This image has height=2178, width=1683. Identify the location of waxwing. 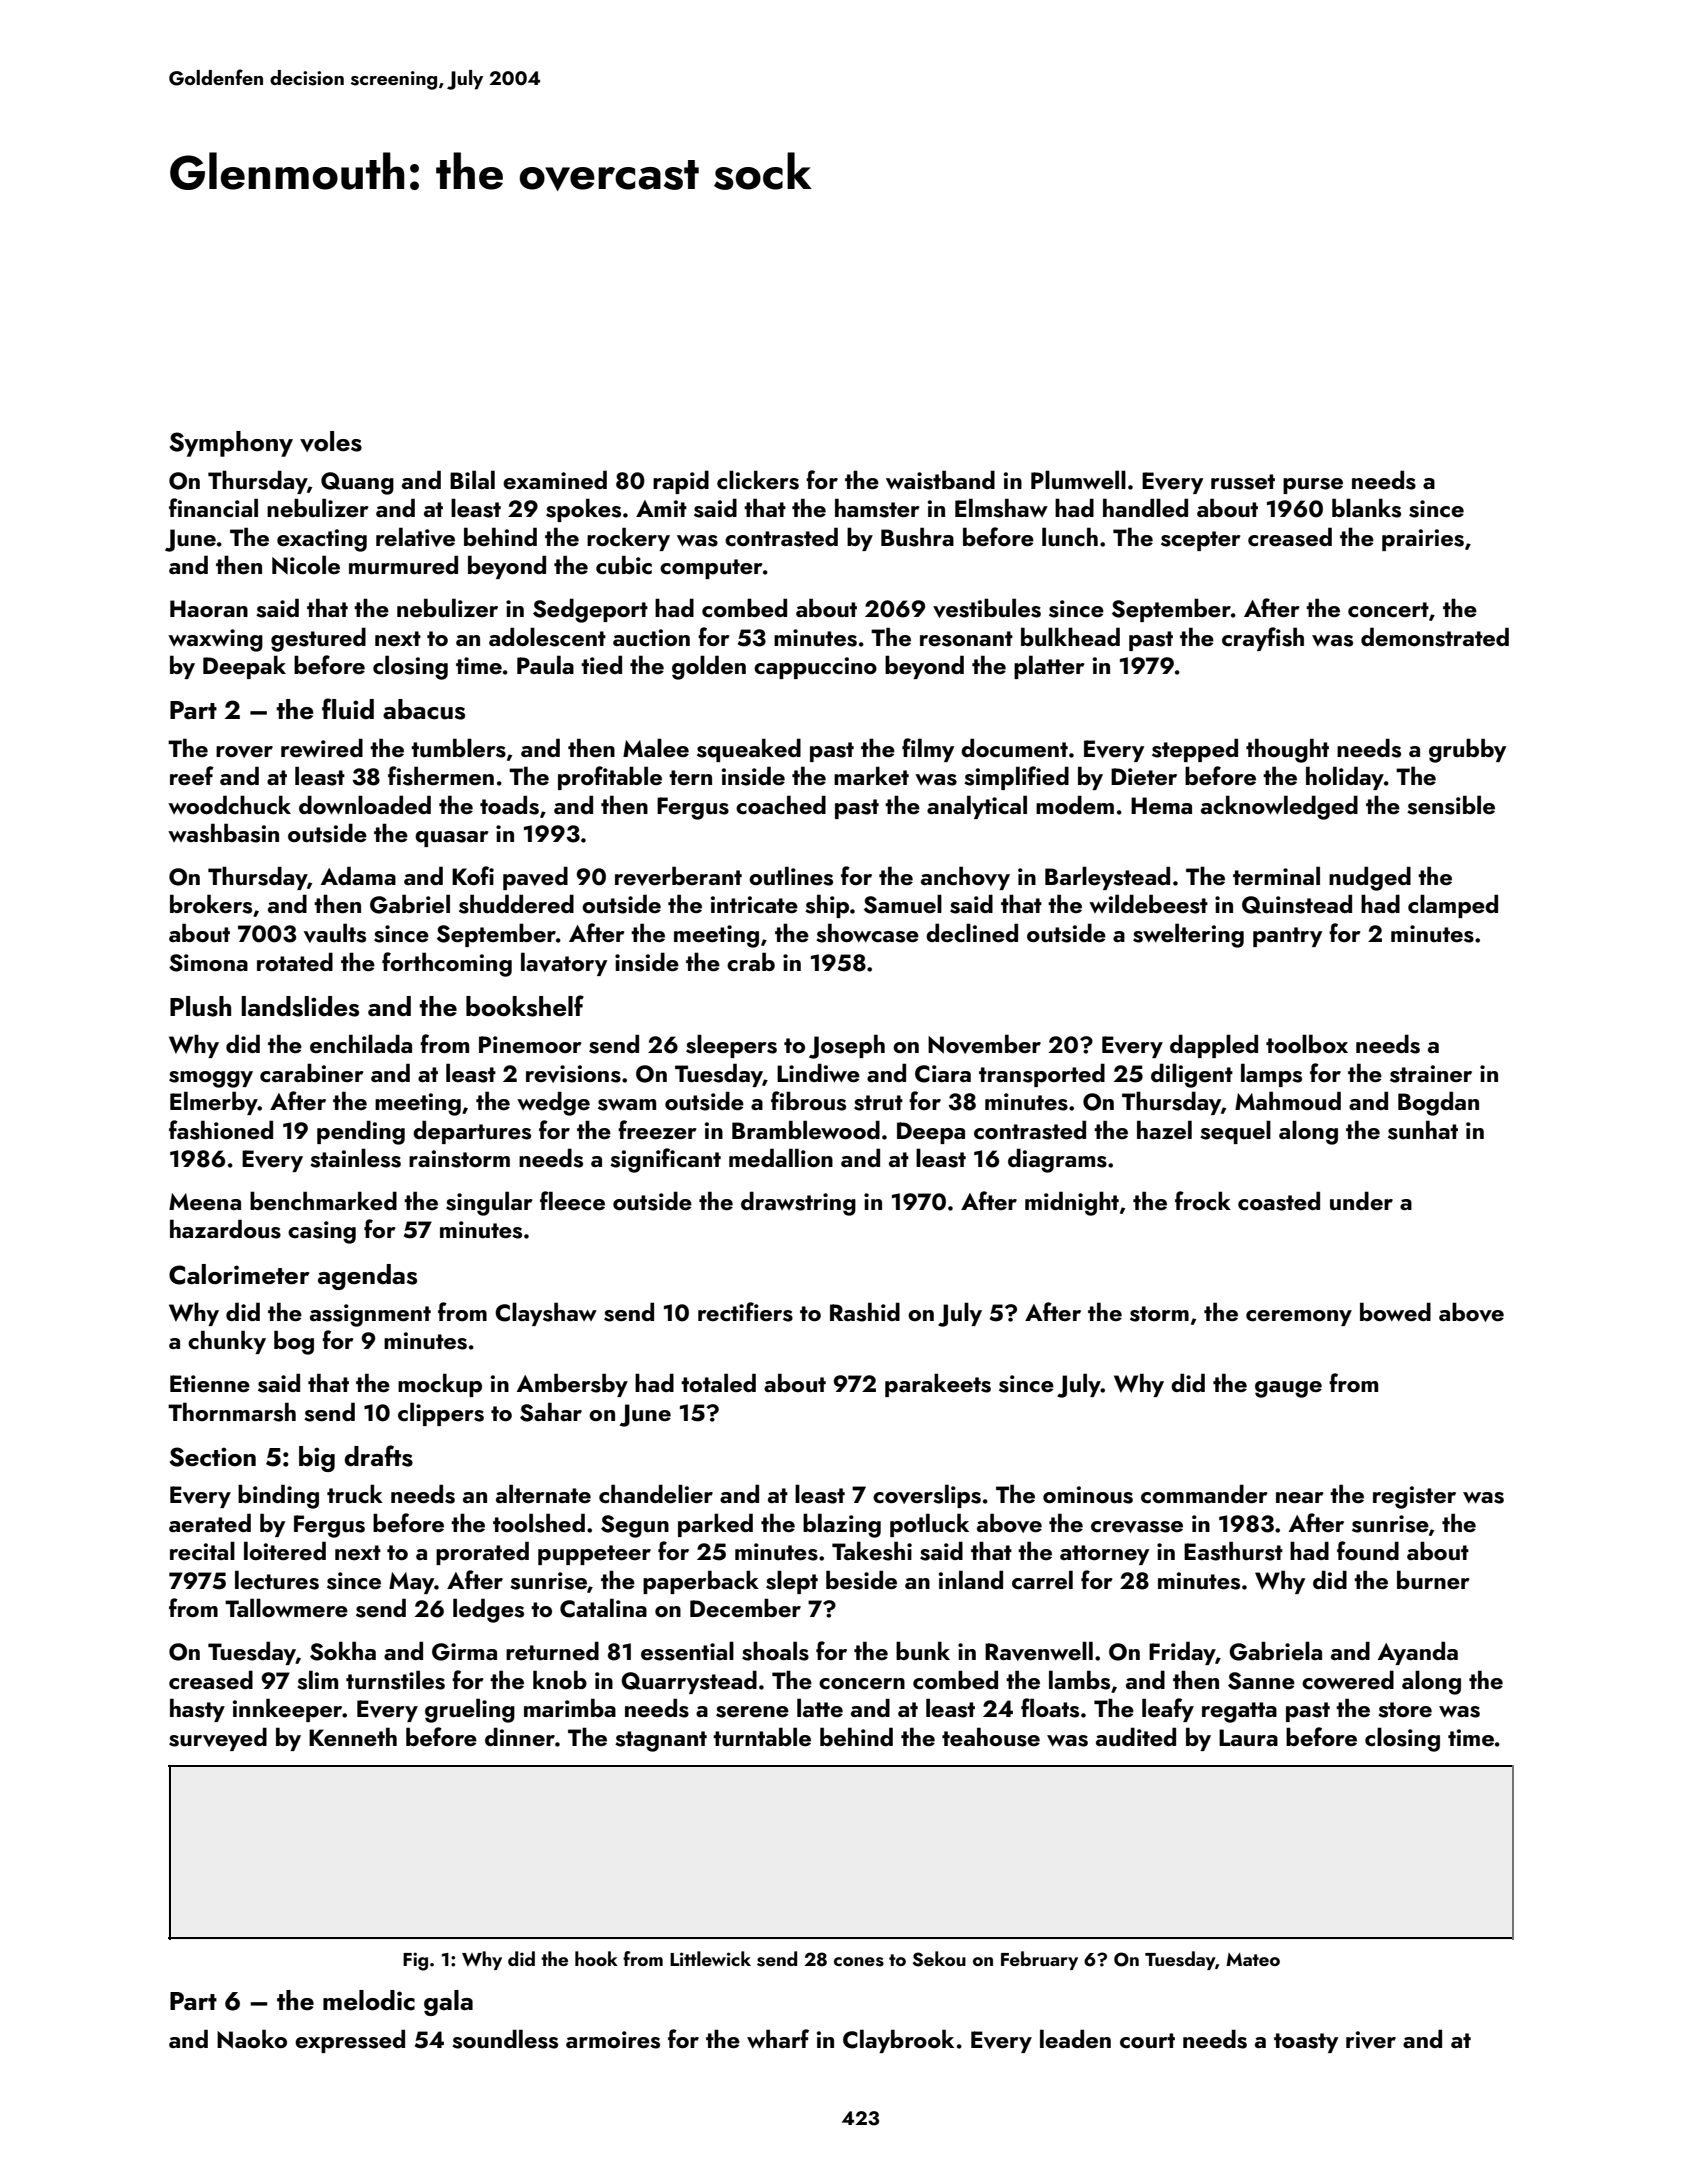
(215, 640).
